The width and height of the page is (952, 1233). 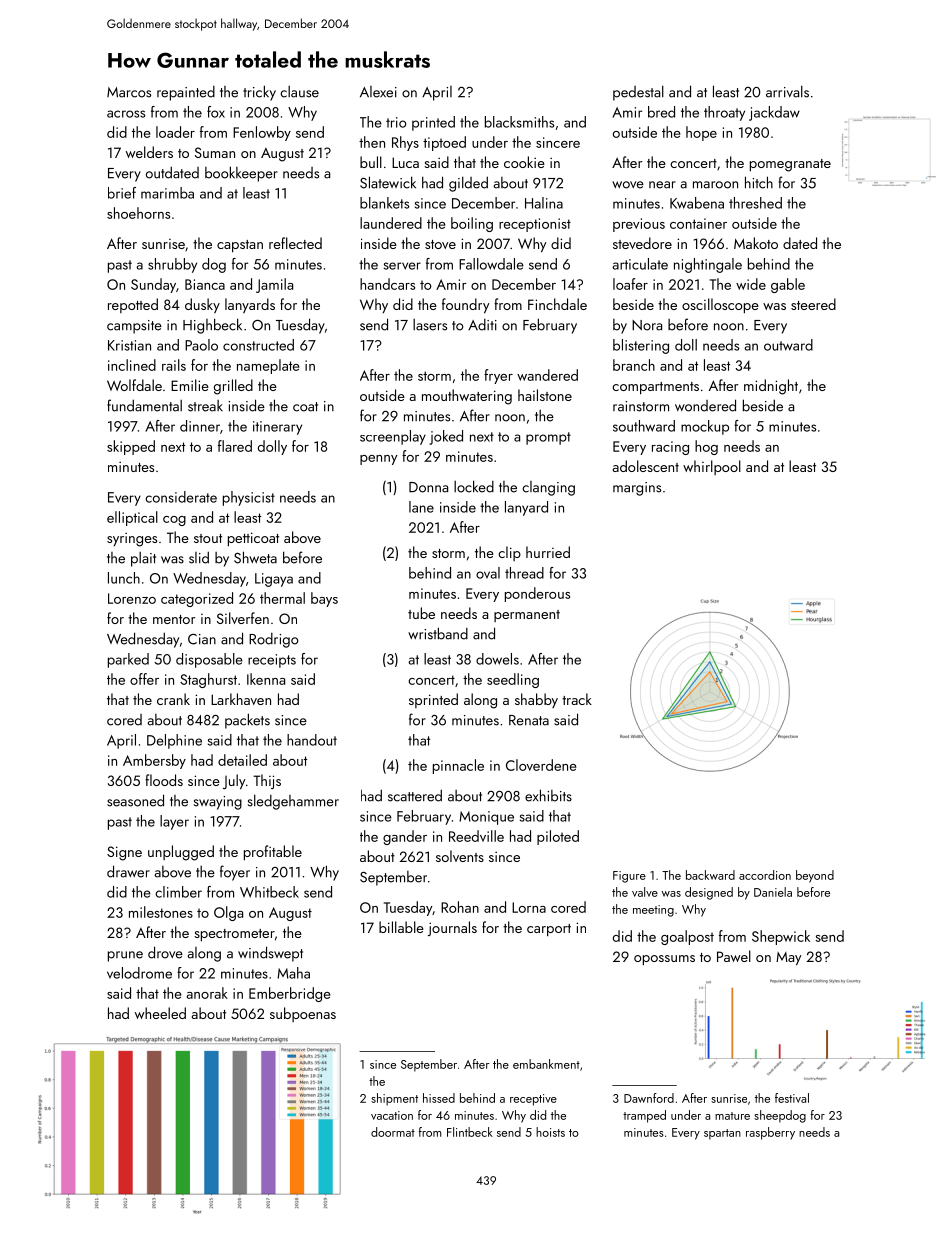 I want to click on journals, so click(x=452, y=928).
